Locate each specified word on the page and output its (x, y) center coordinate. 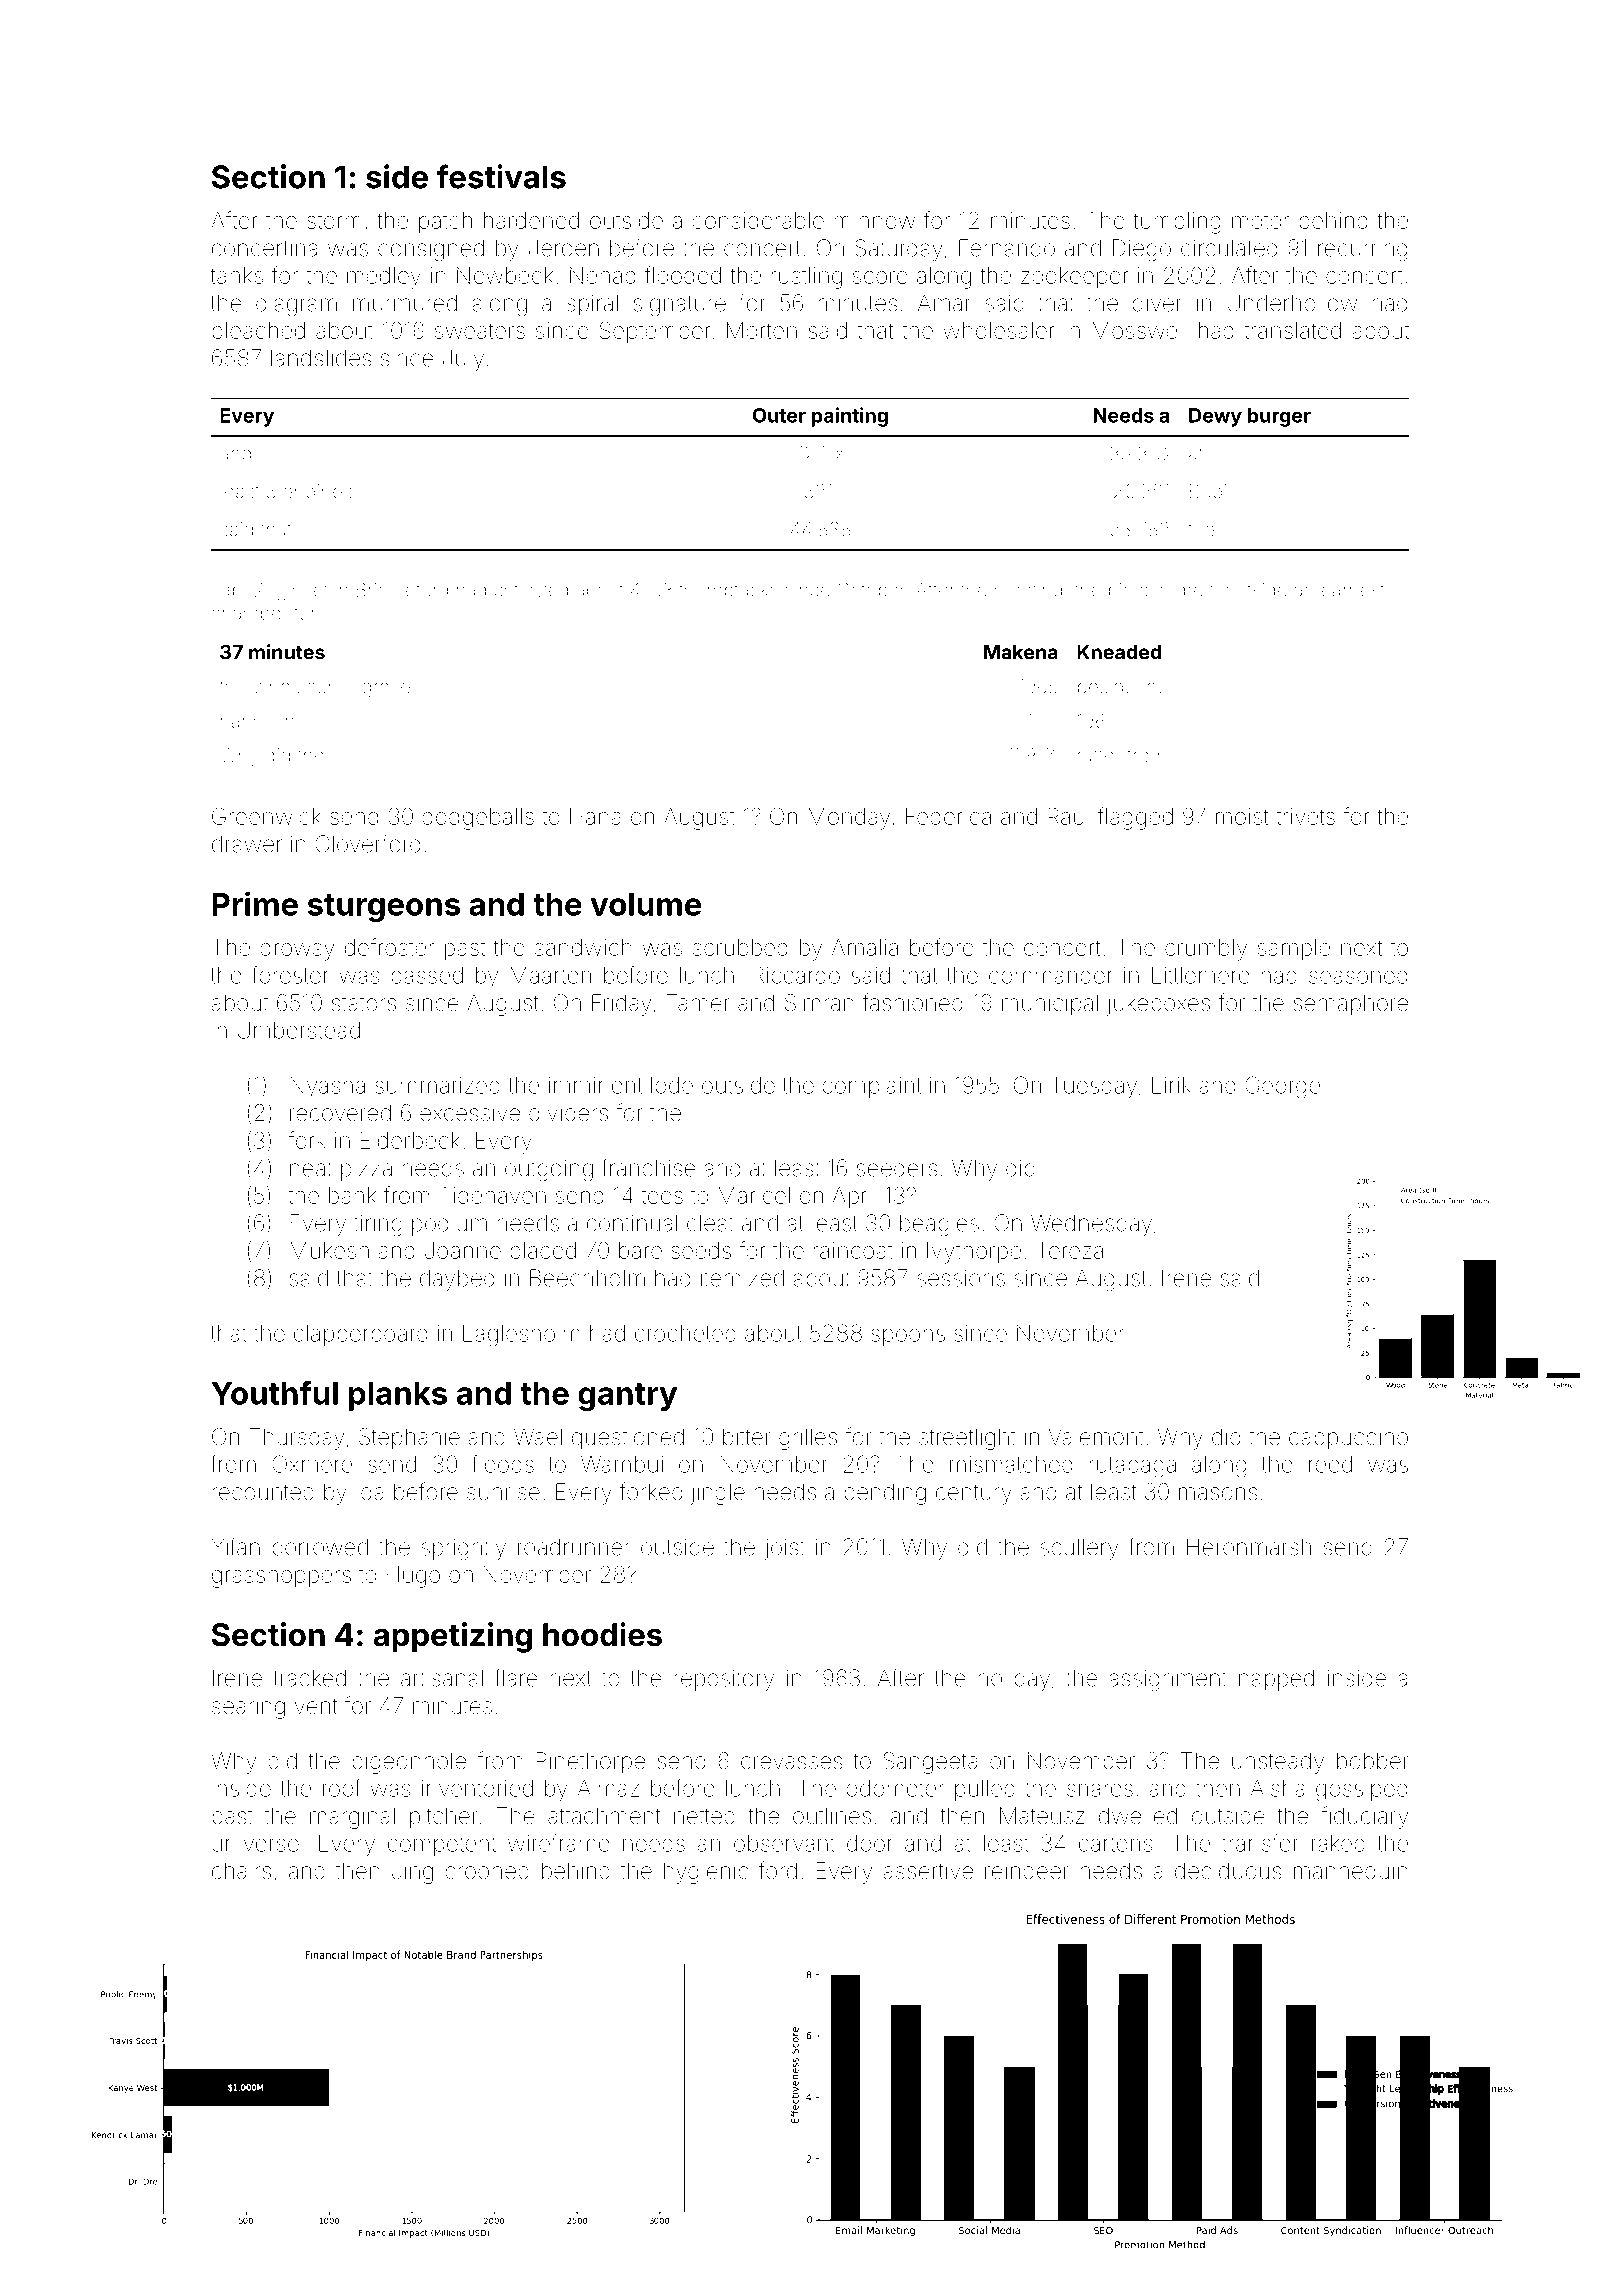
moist (1242, 816)
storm (334, 221)
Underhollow (1292, 303)
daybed (457, 1280)
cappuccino (1348, 1439)
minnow (874, 220)
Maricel (754, 1195)
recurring (1362, 250)
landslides (321, 358)
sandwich (583, 947)
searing (248, 1708)
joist (784, 1549)
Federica (948, 816)
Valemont (1096, 1437)
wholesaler (999, 330)
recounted (263, 1492)
